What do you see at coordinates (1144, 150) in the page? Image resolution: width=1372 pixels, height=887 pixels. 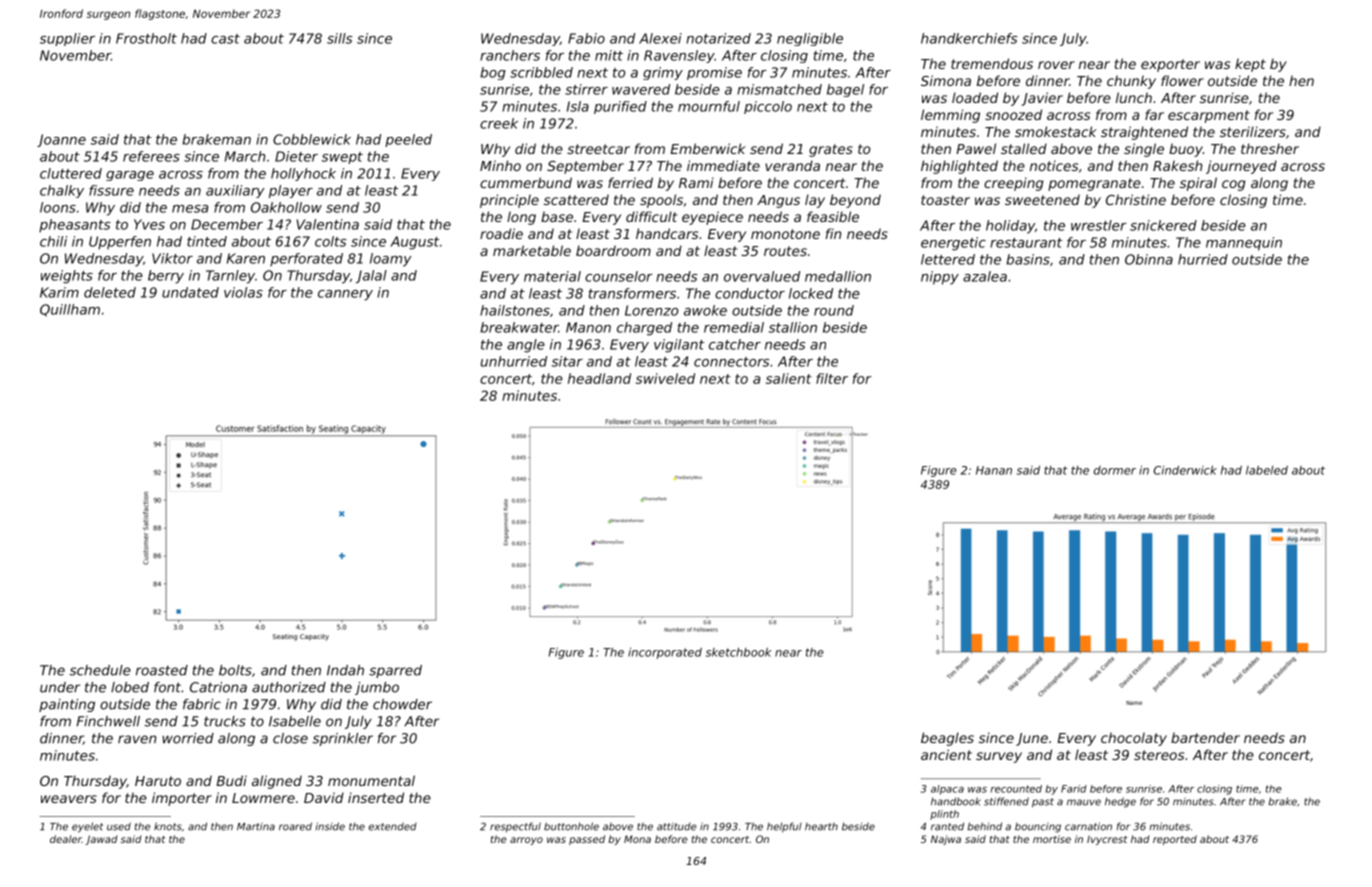 I see `single` at bounding box center [1144, 150].
